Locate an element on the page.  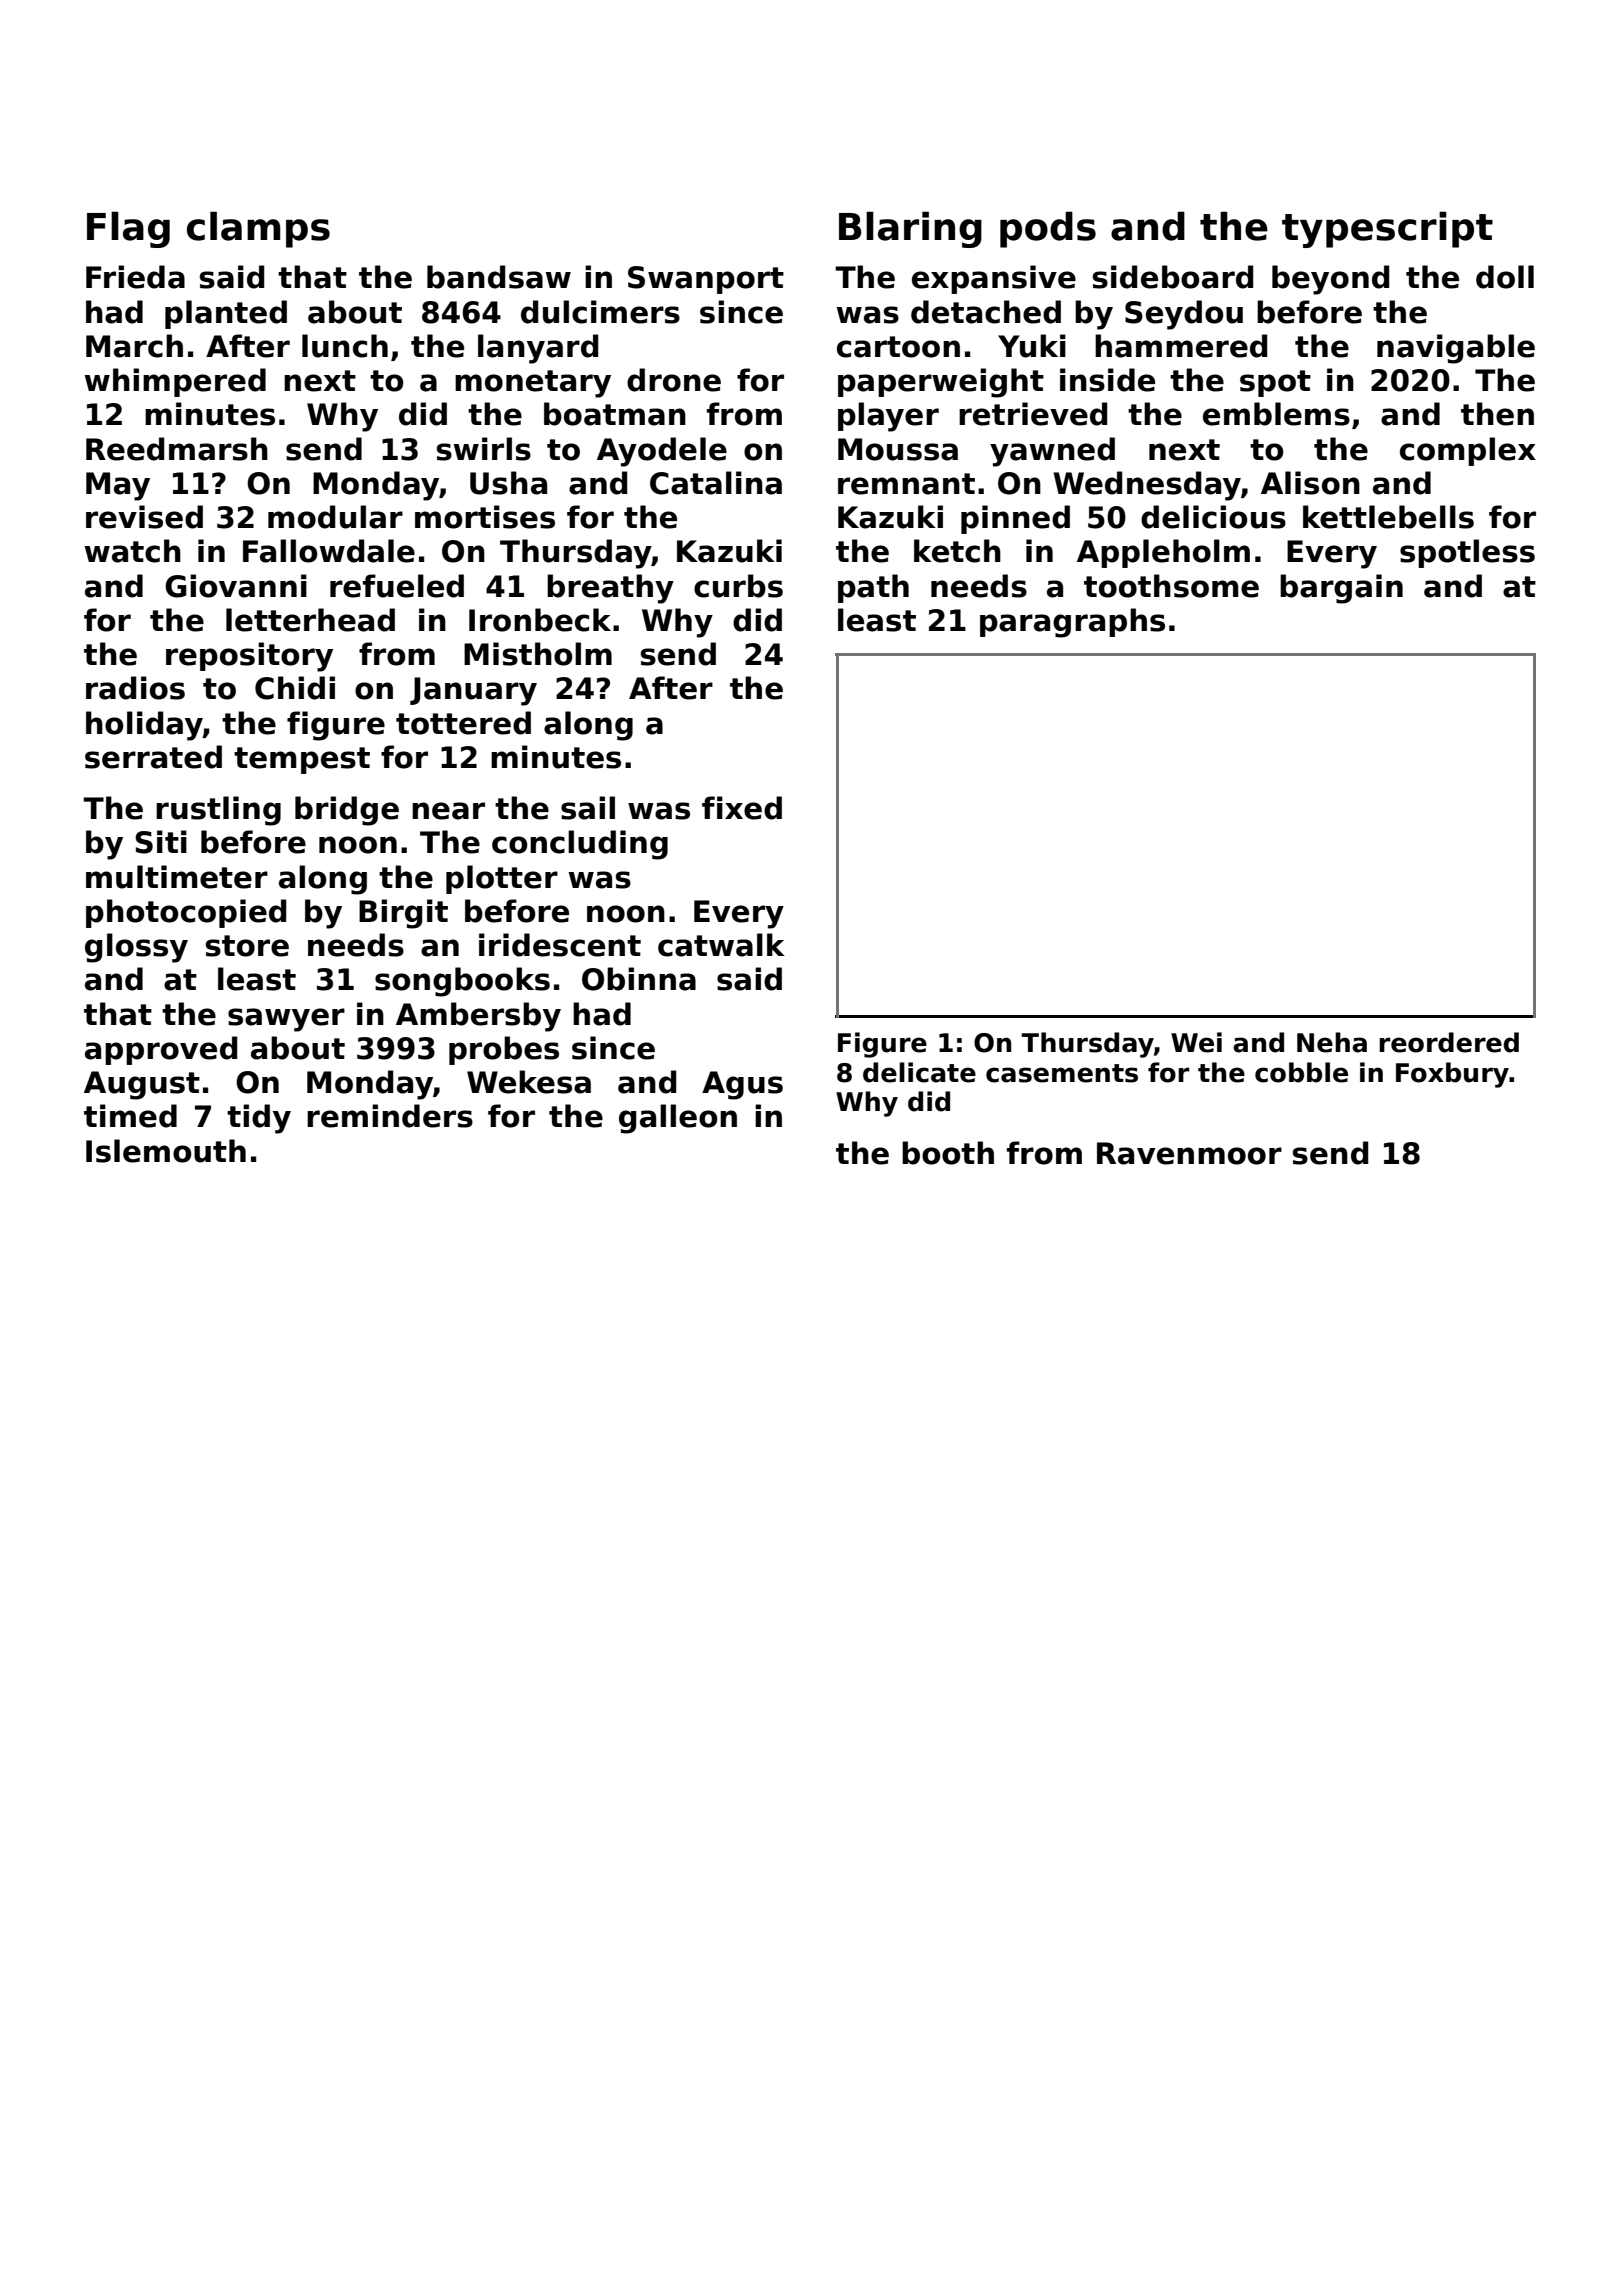
lunch is located at coordinates (345, 346).
